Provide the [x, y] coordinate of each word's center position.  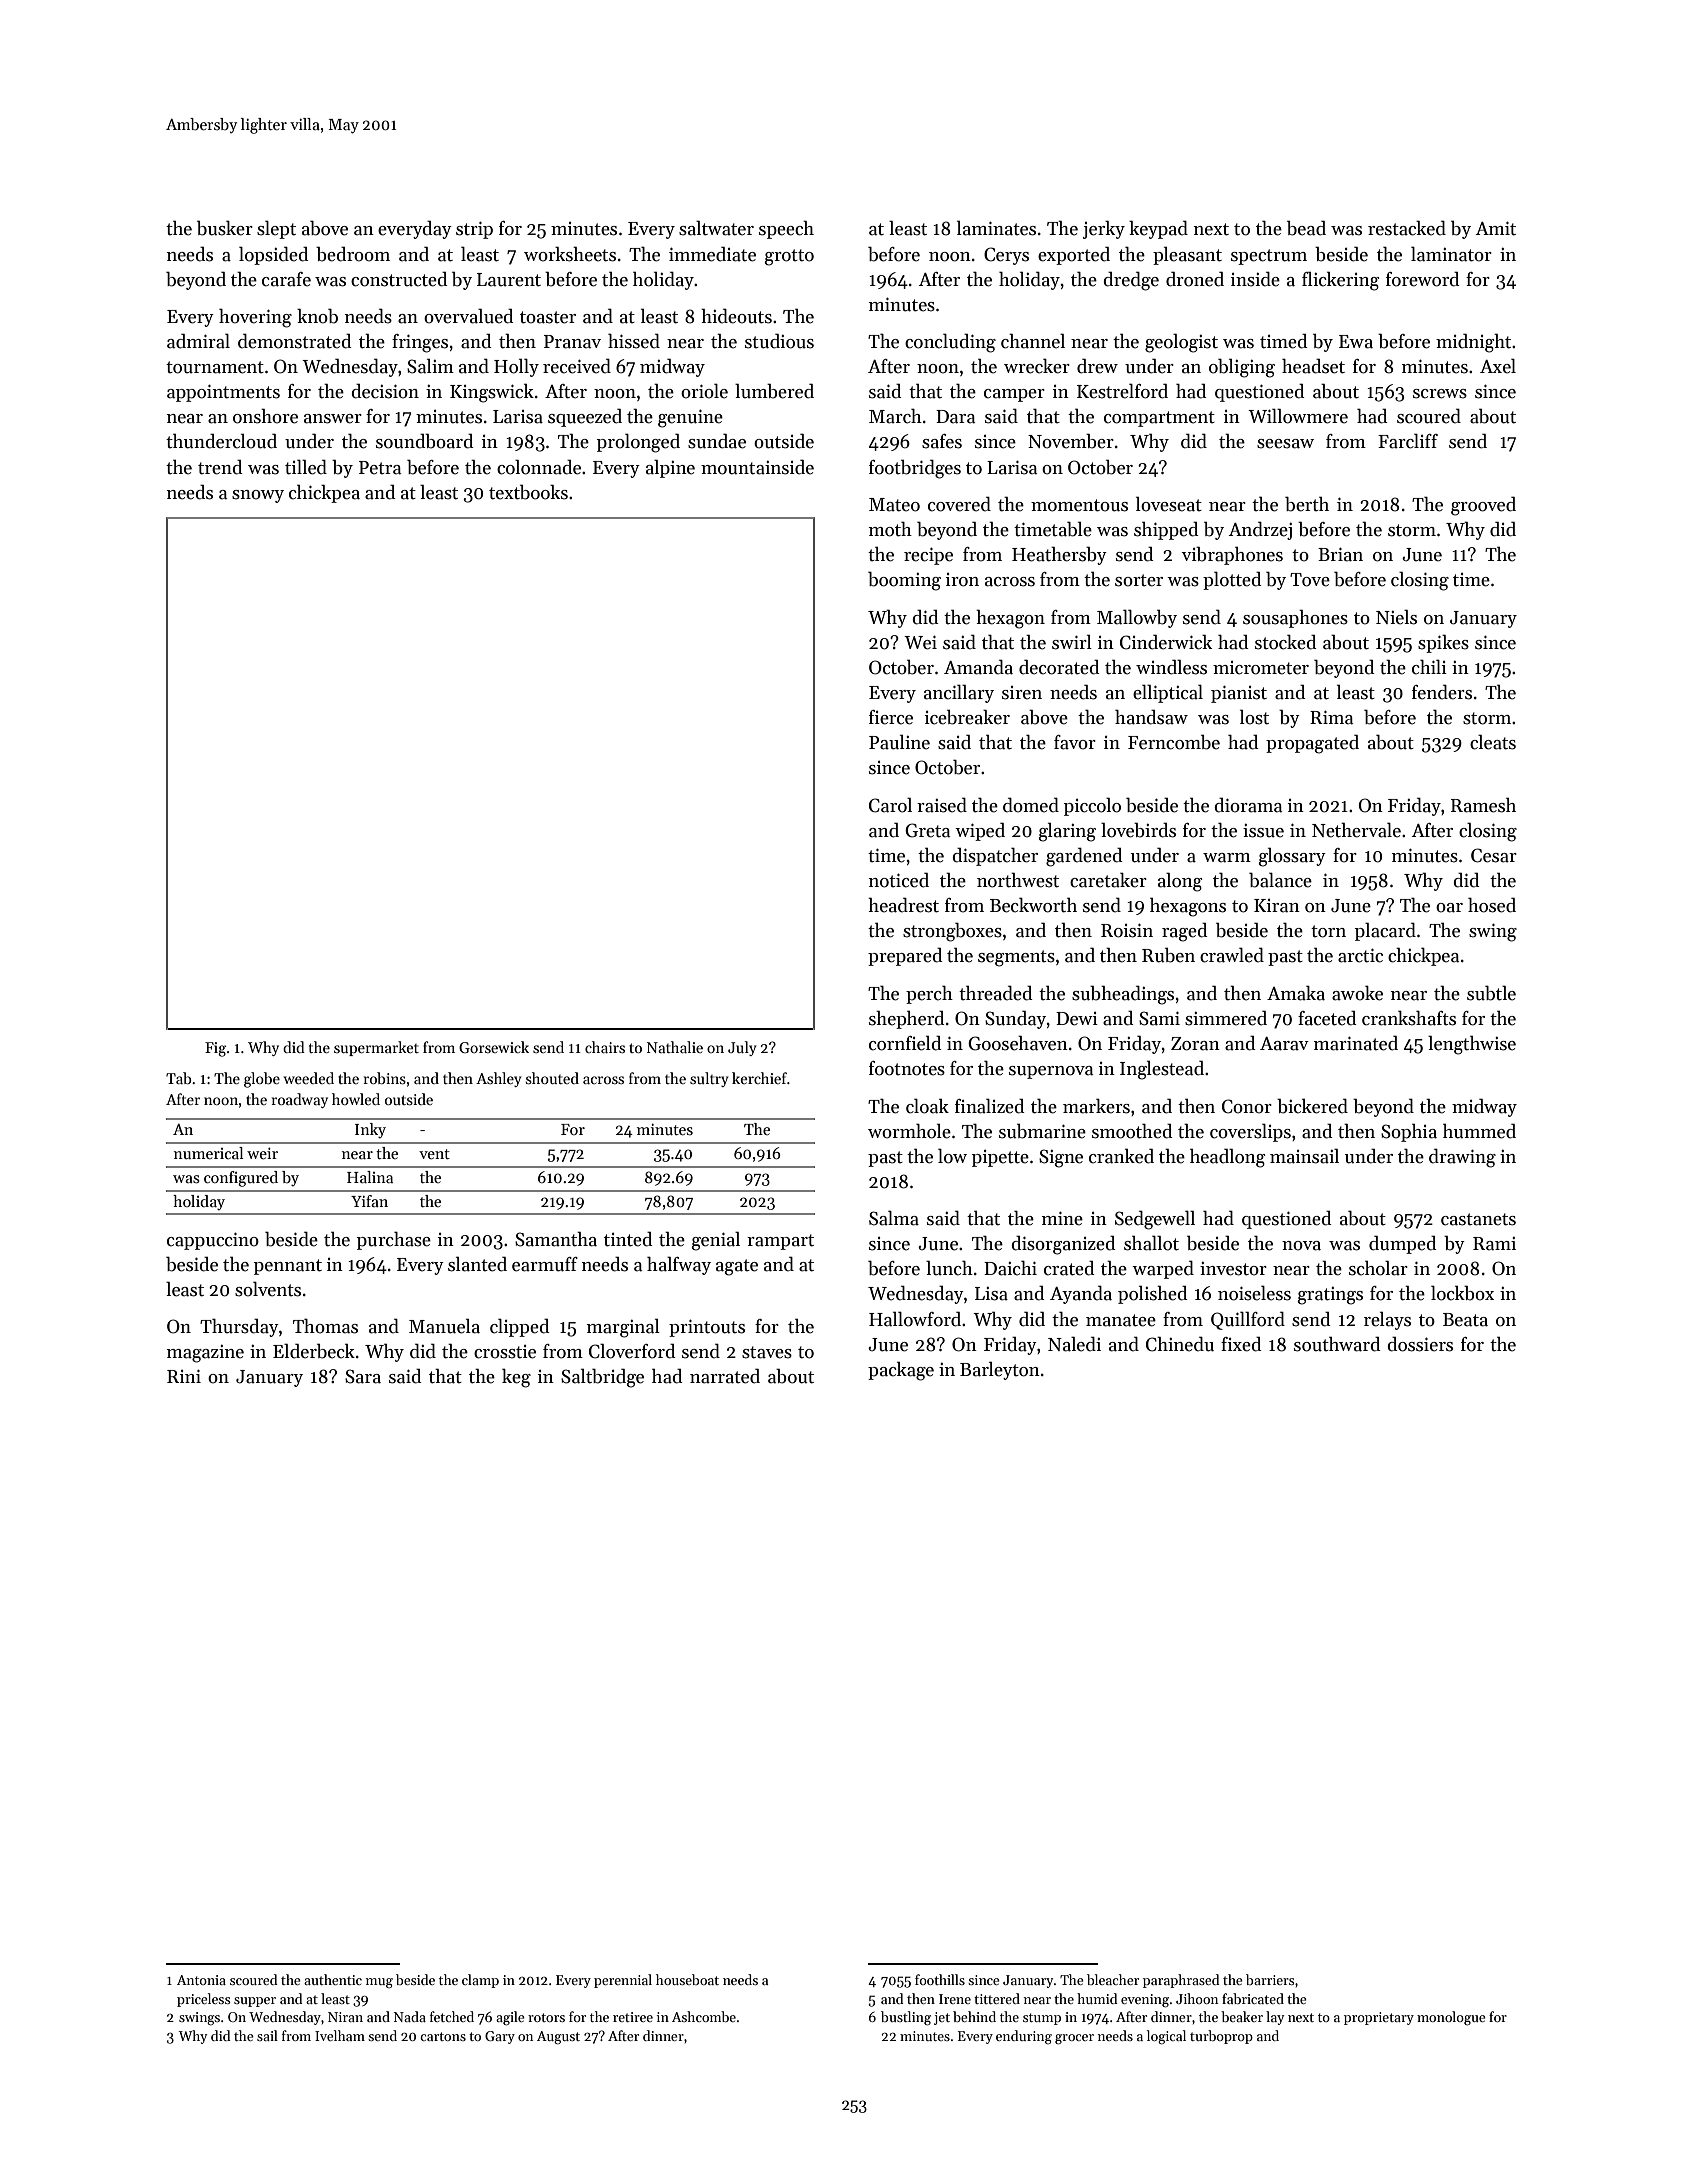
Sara [363, 1376]
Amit [1496, 228]
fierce [891, 717]
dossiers [1420, 1344]
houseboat [687, 1979]
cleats [1493, 742]
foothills [940, 1979]
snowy [258, 496]
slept [276, 229]
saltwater [716, 228]
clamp [480, 1981]
